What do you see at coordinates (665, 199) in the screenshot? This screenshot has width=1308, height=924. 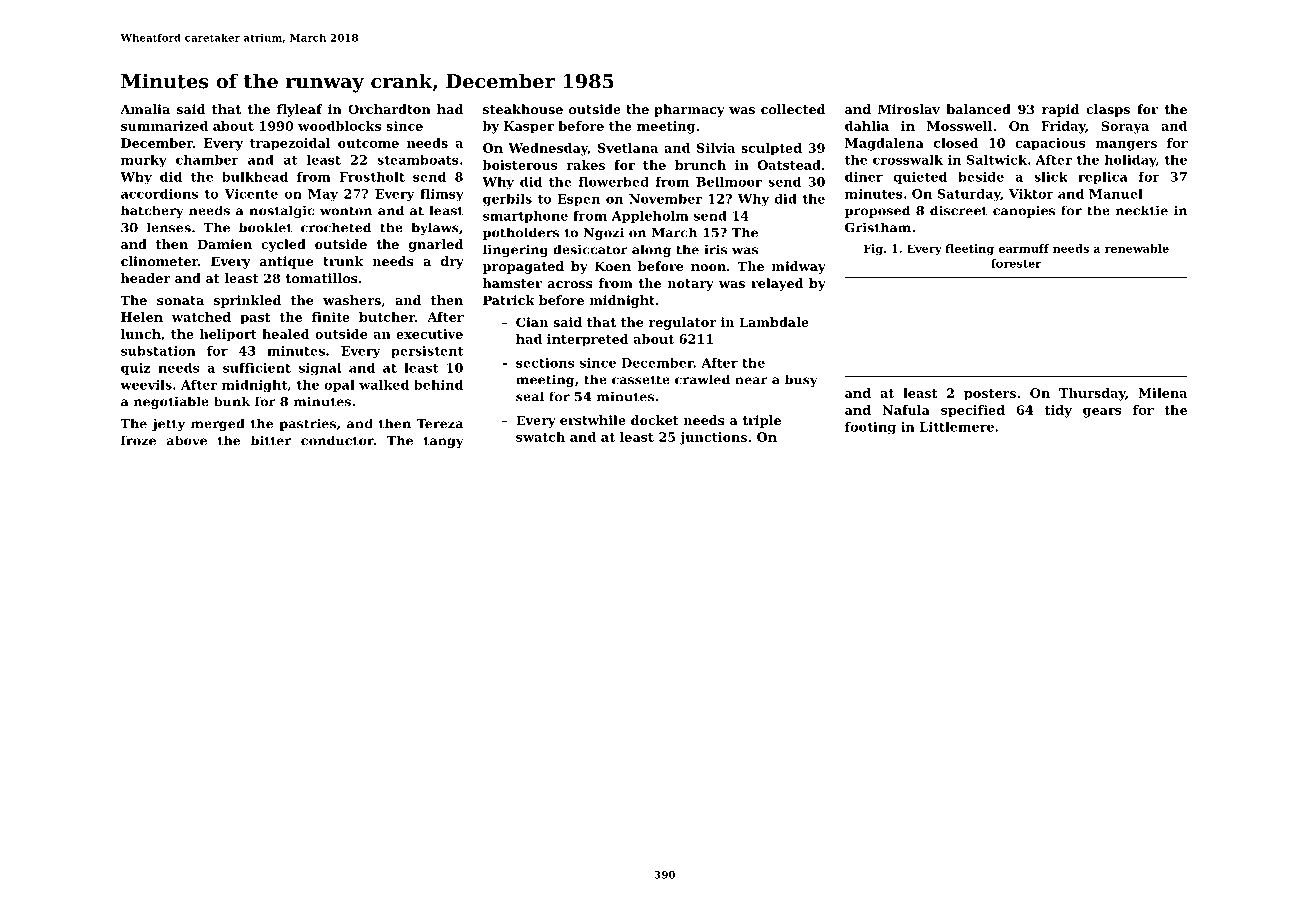 I see `November` at bounding box center [665, 199].
